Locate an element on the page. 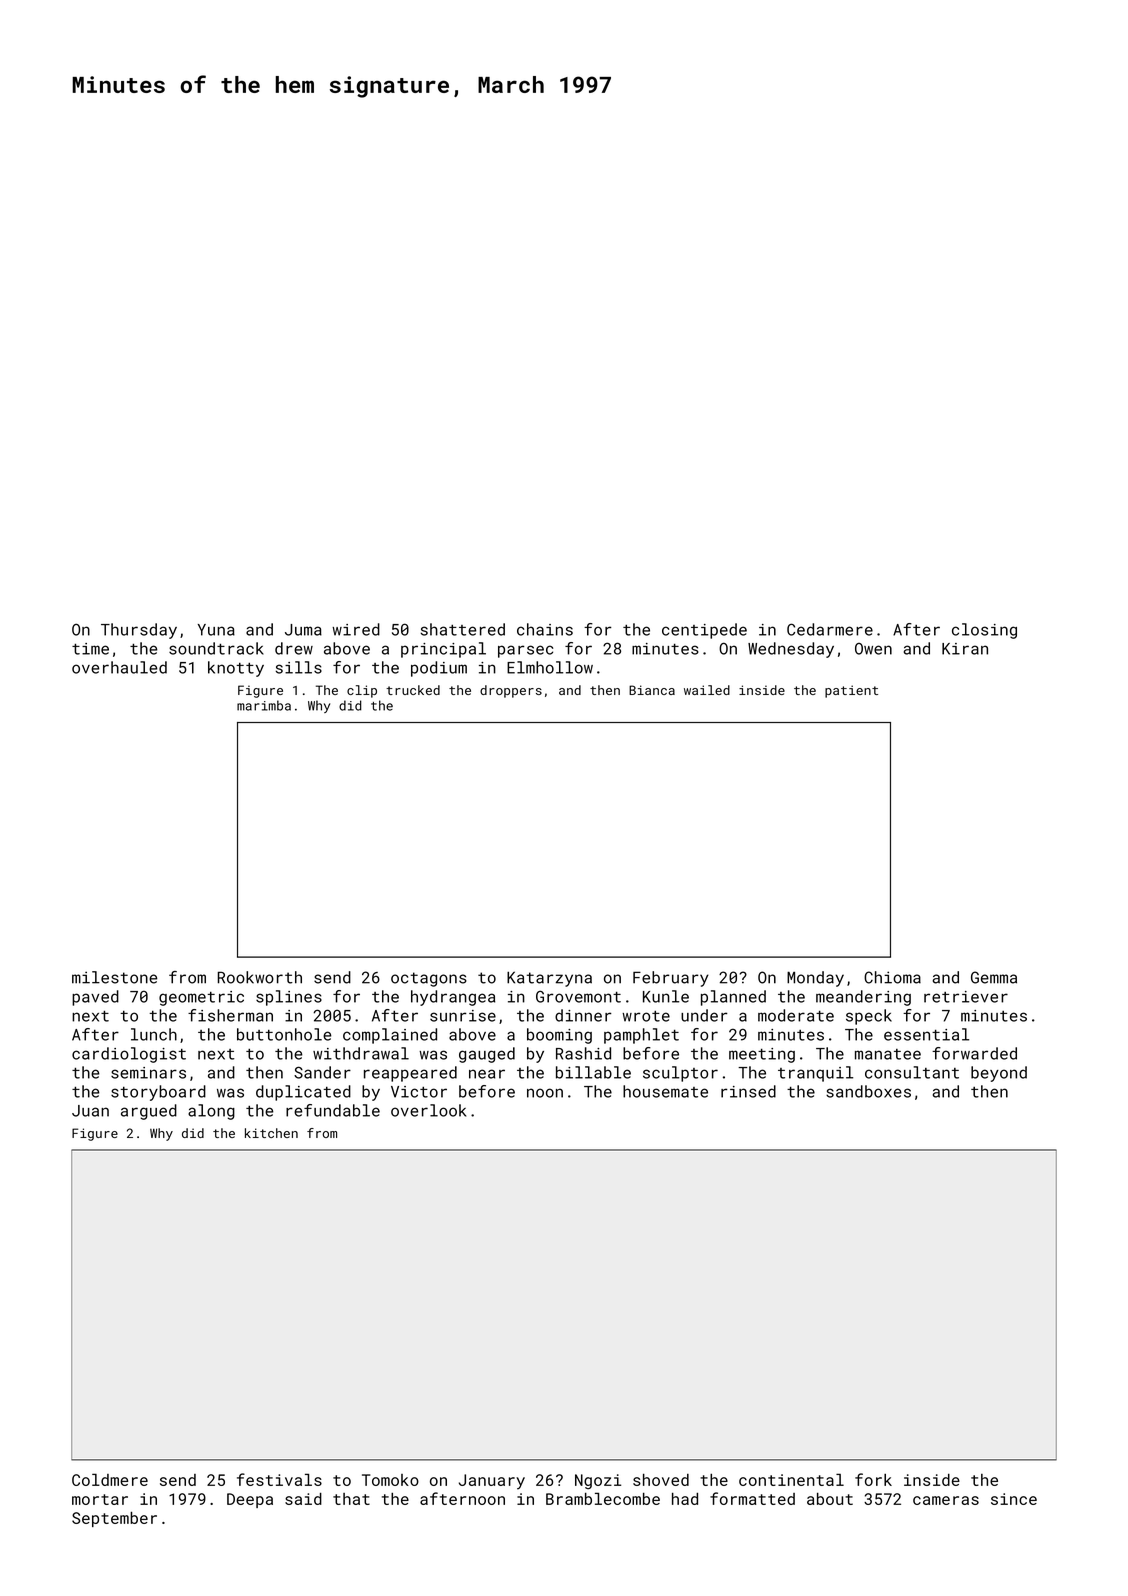  cameras is located at coordinates (946, 1500).
